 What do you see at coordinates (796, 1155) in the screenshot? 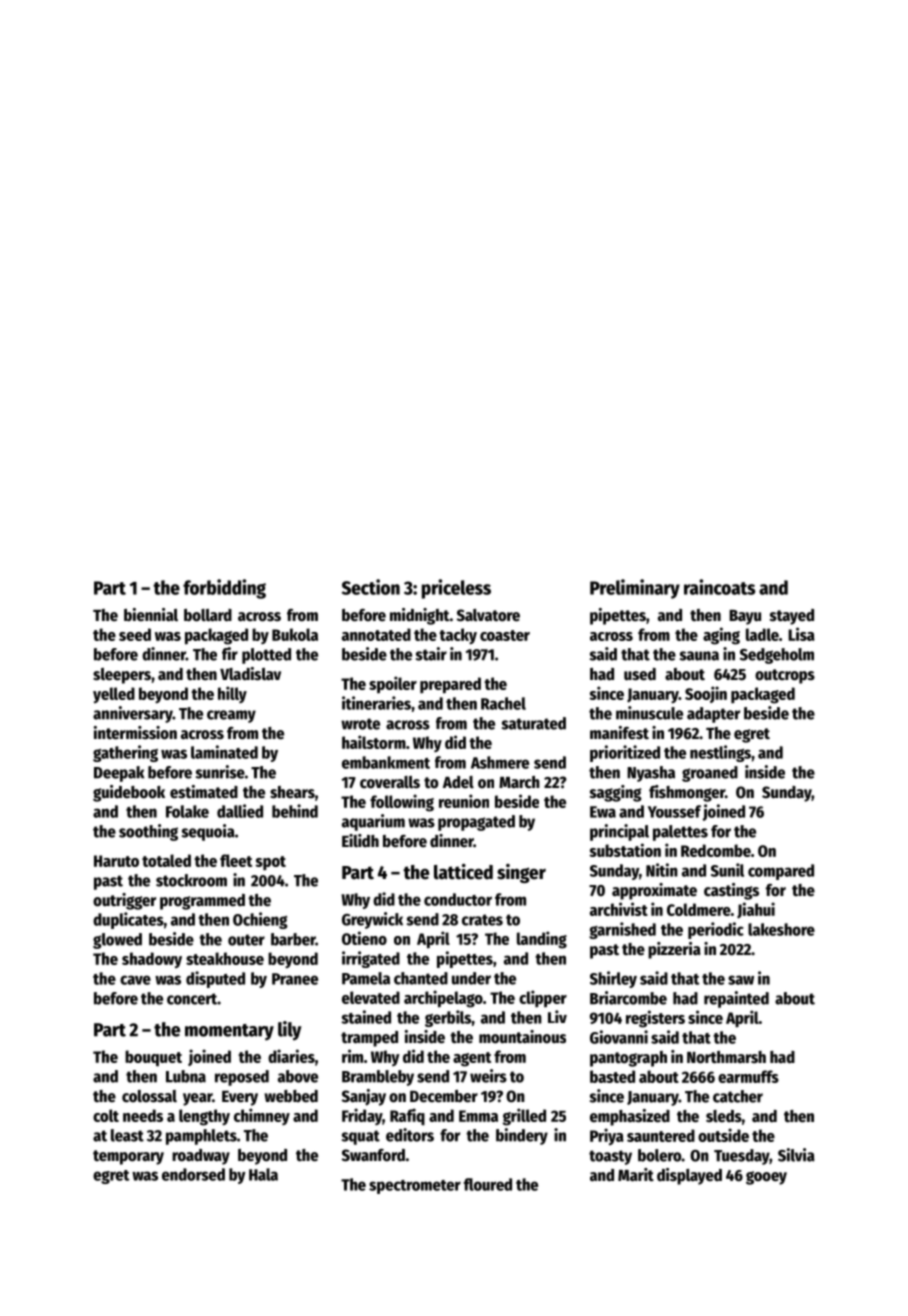
I see `Silvia` at bounding box center [796, 1155].
